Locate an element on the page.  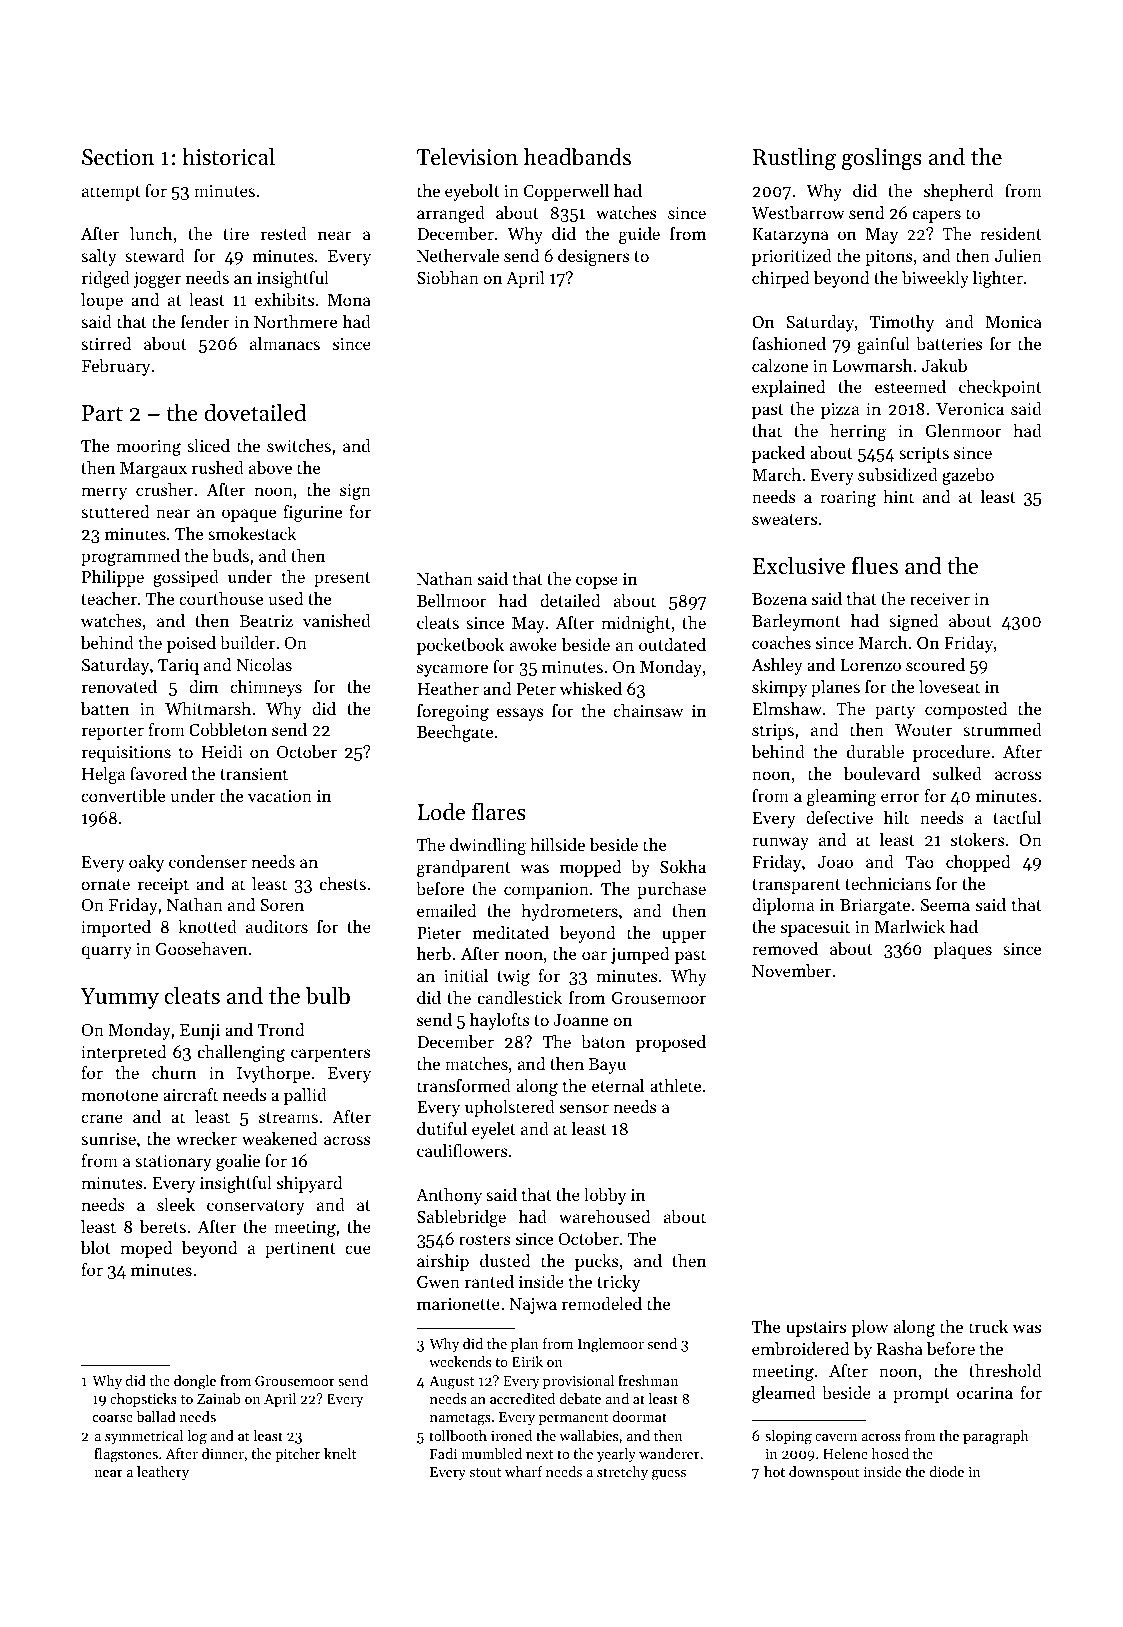
November is located at coordinates (791, 970).
